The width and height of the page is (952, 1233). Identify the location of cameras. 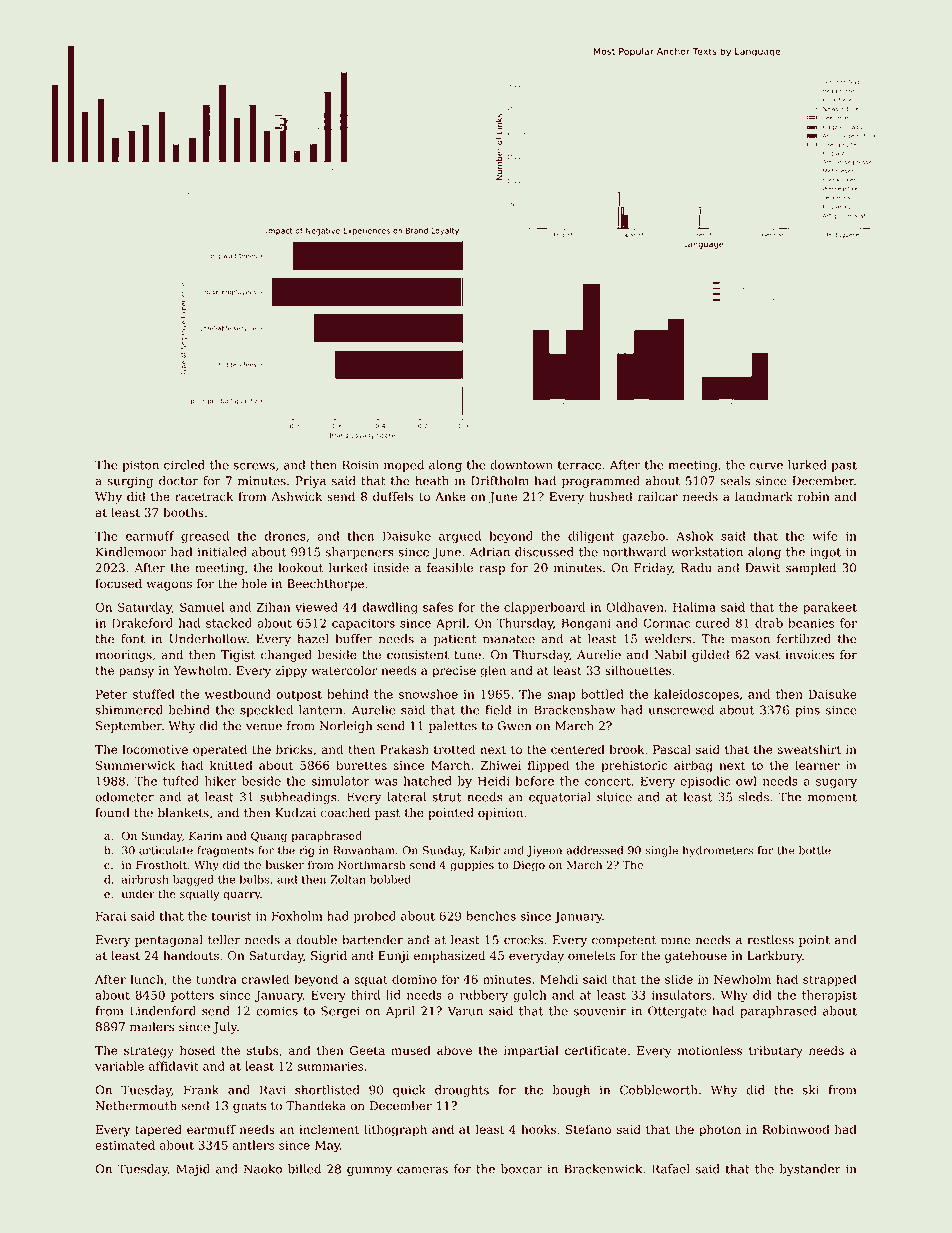
(422, 1170).
